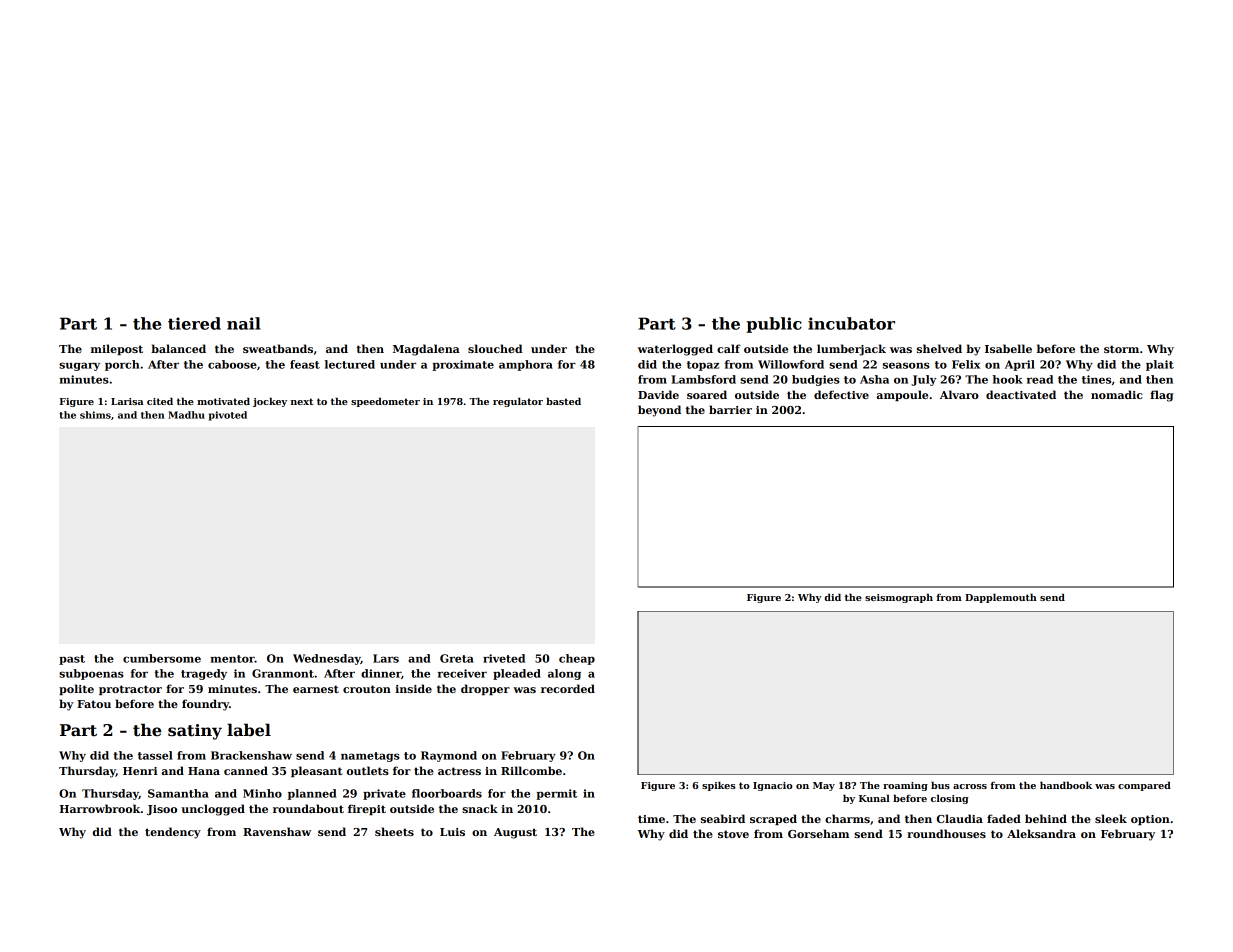 The image size is (1233, 952). What do you see at coordinates (659, 411) in the screenshot?
I see `beyond` at bounding box center [659, 411].
